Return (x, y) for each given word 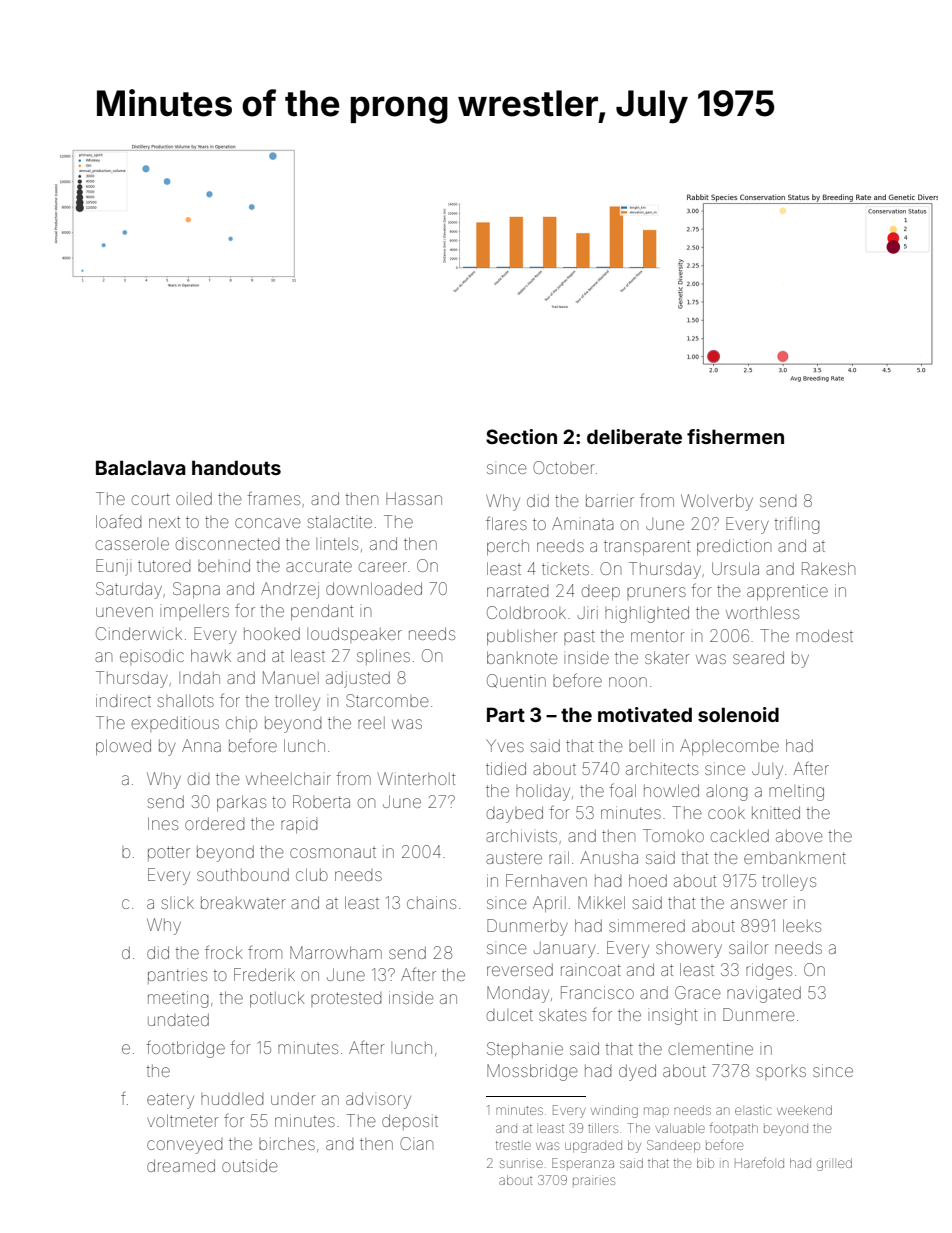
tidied (506, 768)
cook (726, 813)
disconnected (227, 544)
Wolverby (717, 502)
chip (241, 724)
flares (506, 523)
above (799, 836)
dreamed (181, 1165)
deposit (410, 1122)
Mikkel (601, 902)
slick (177, 902)
